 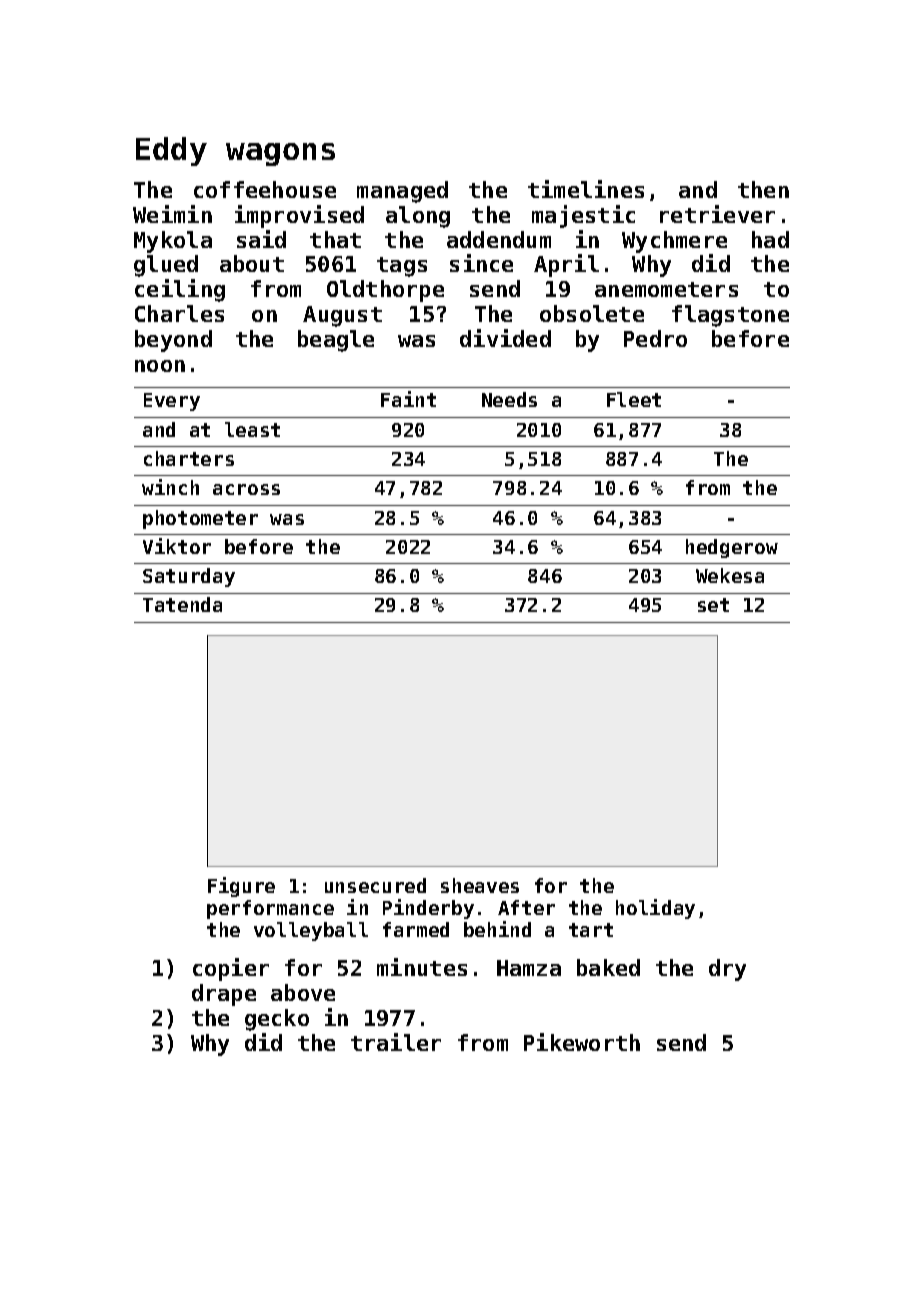 I want to click on then, so click(x=763, y=189).
